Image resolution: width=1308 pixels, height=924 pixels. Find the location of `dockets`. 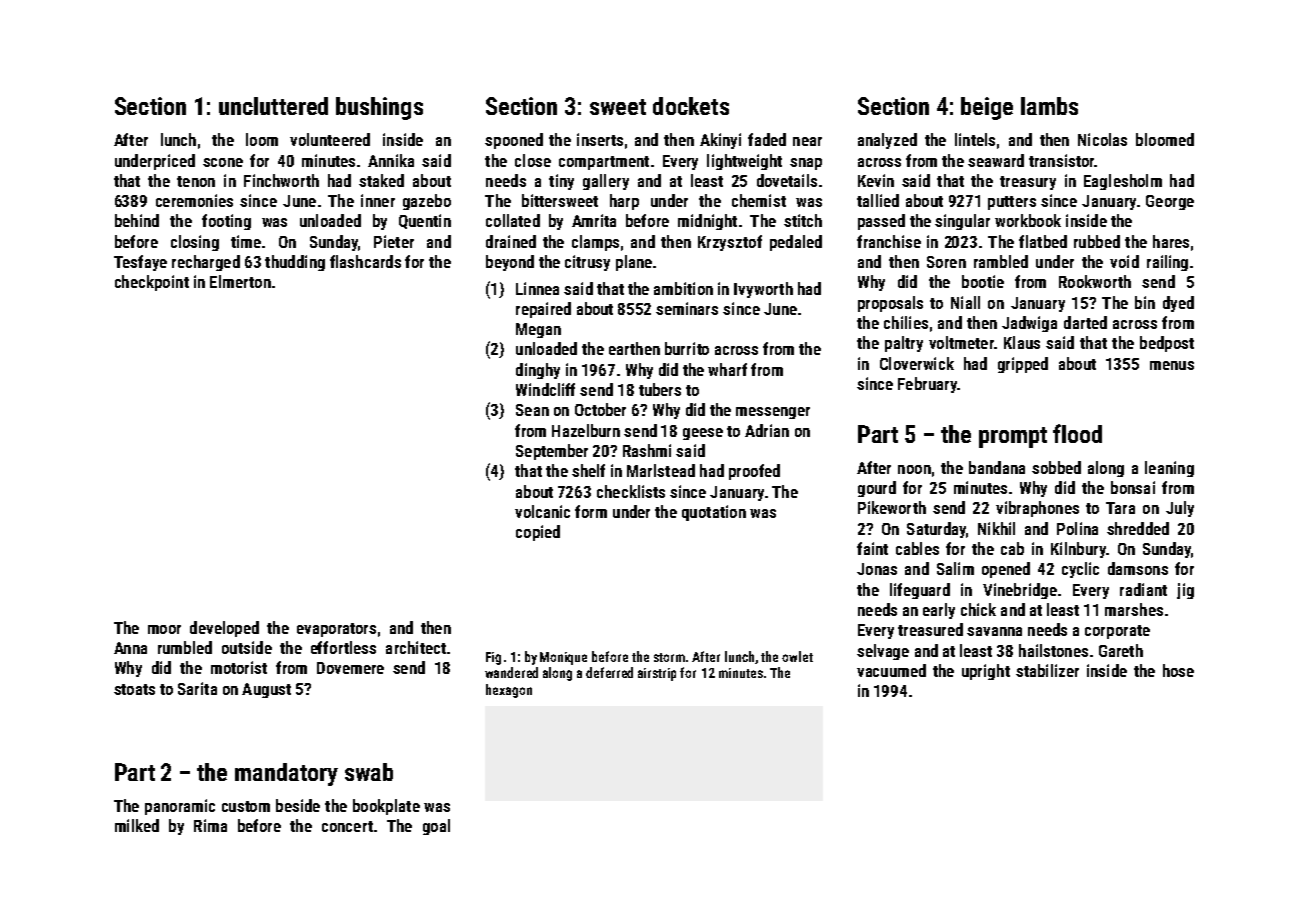

dockets is located at coordinates (691, 106).
